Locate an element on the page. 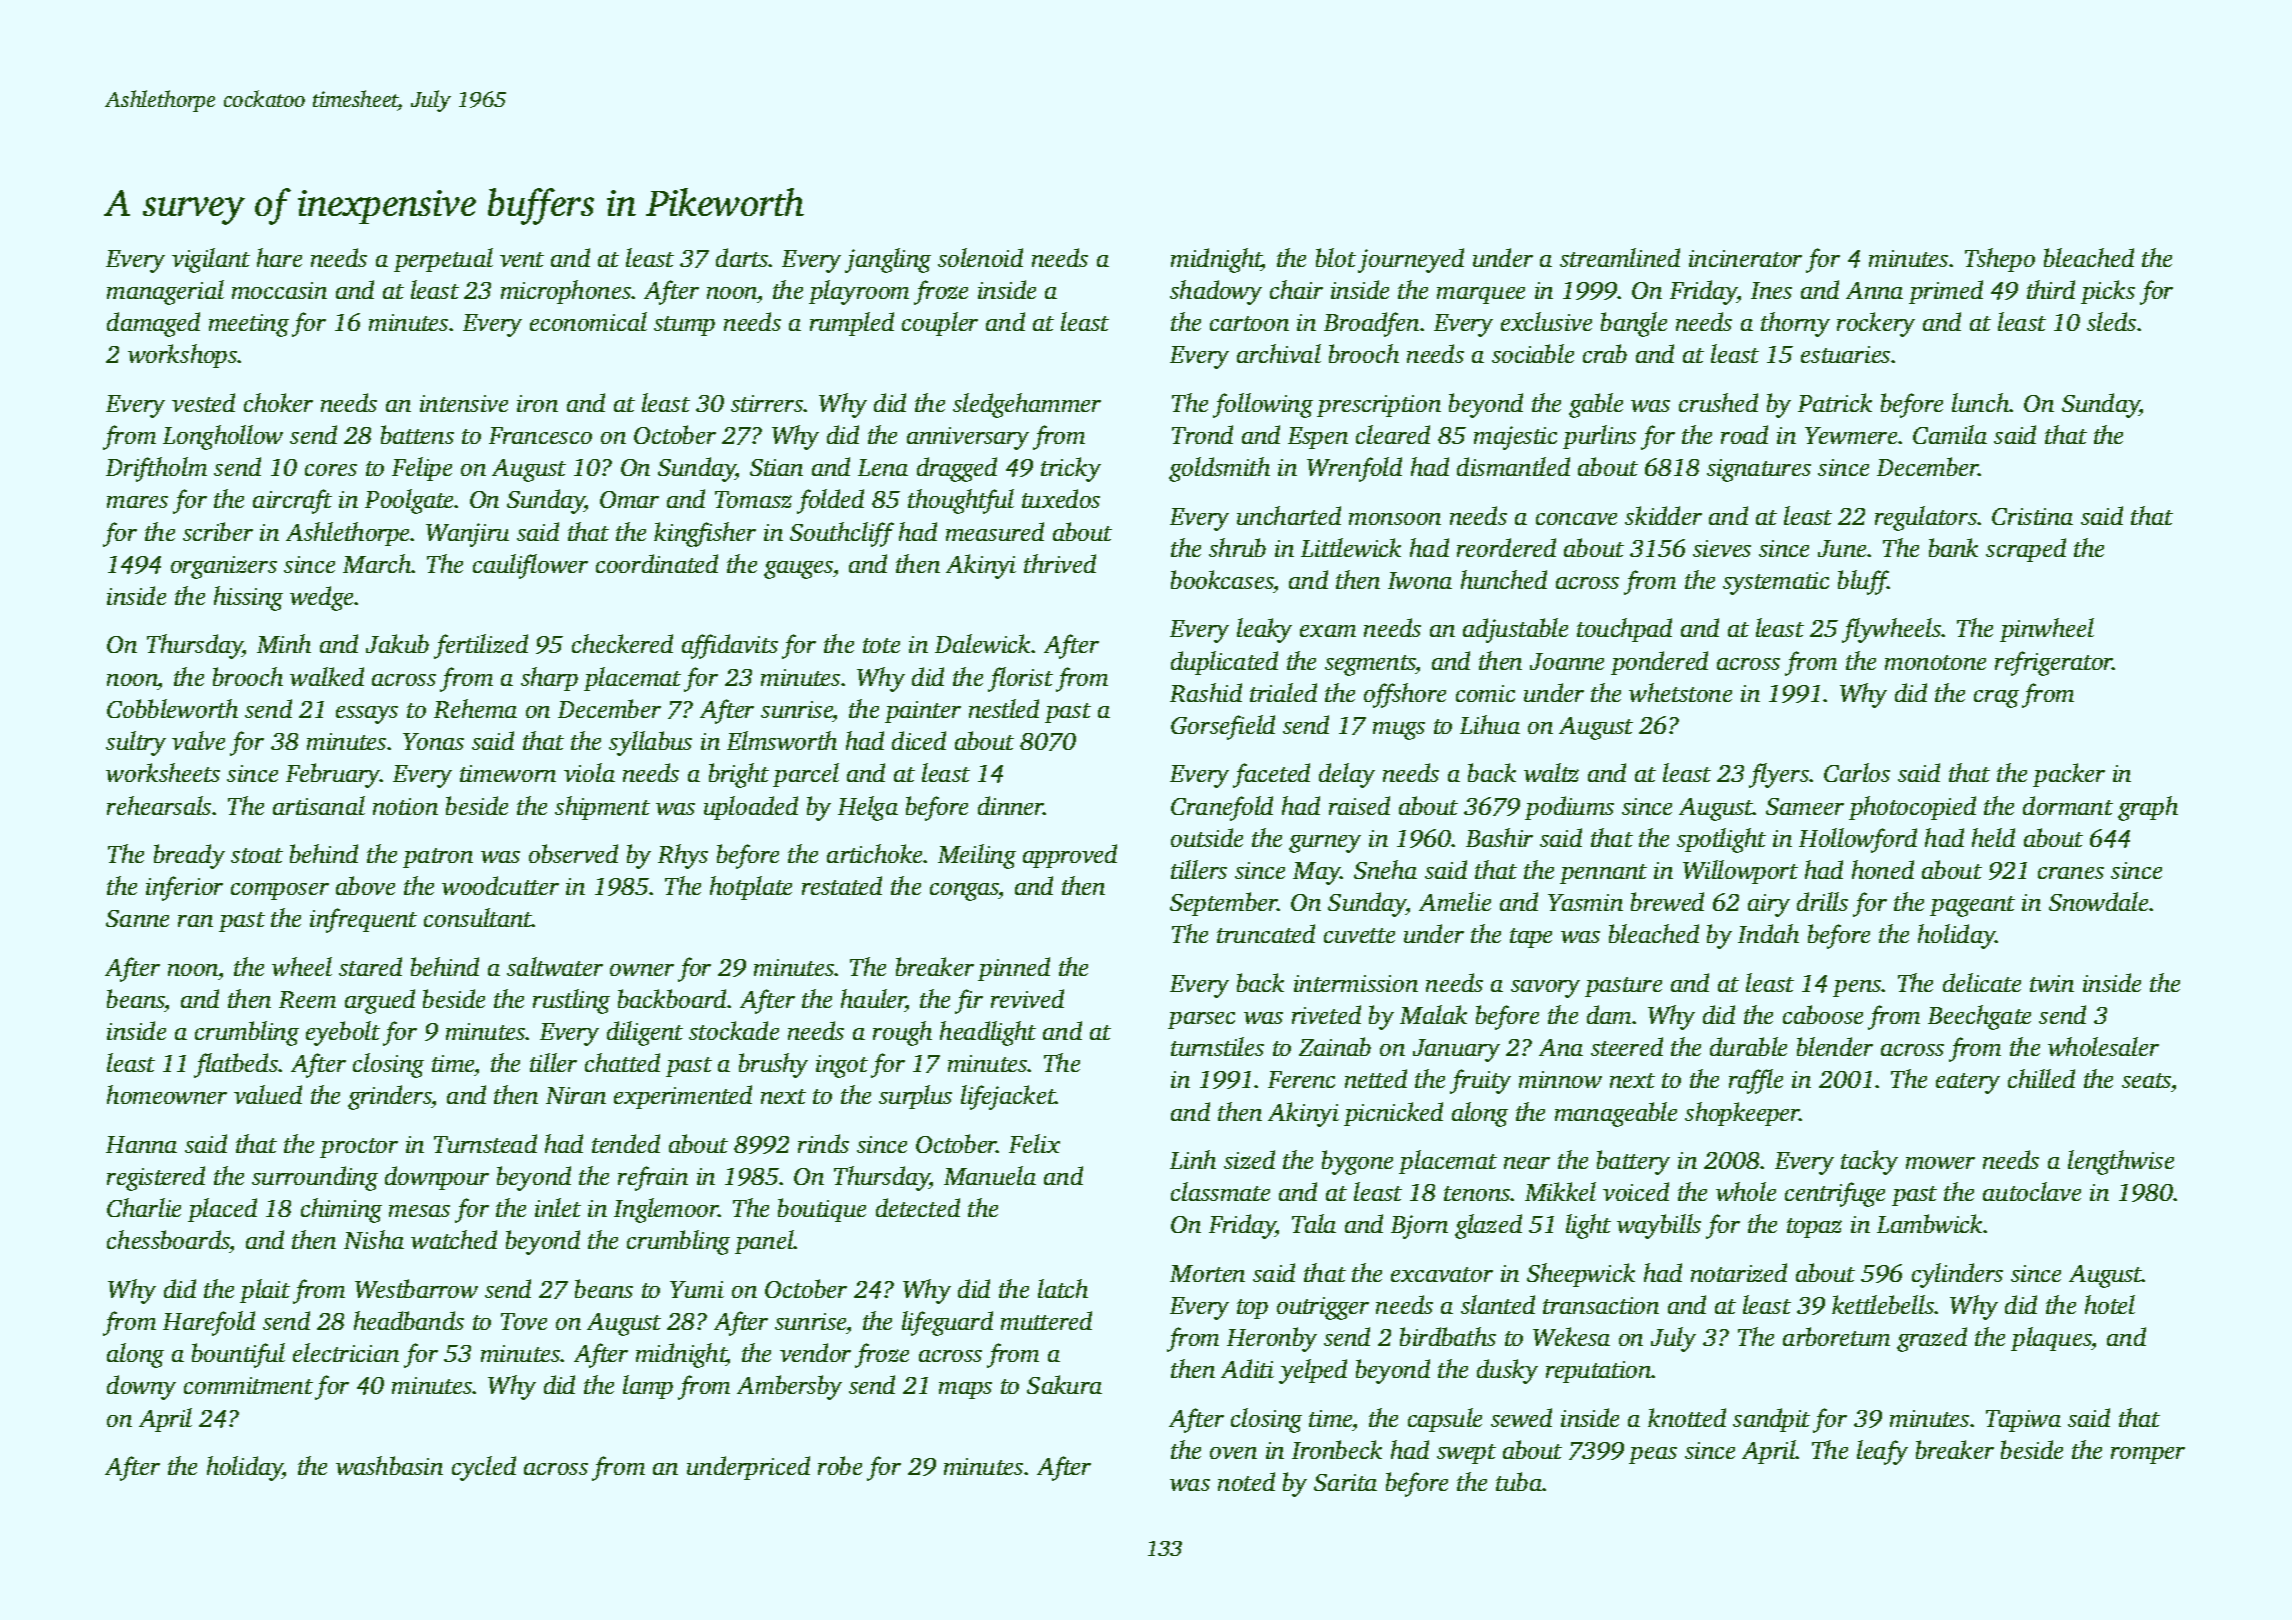 The height and width of the document is (1620, 2292). vent is located at coordinates (522, 259).
